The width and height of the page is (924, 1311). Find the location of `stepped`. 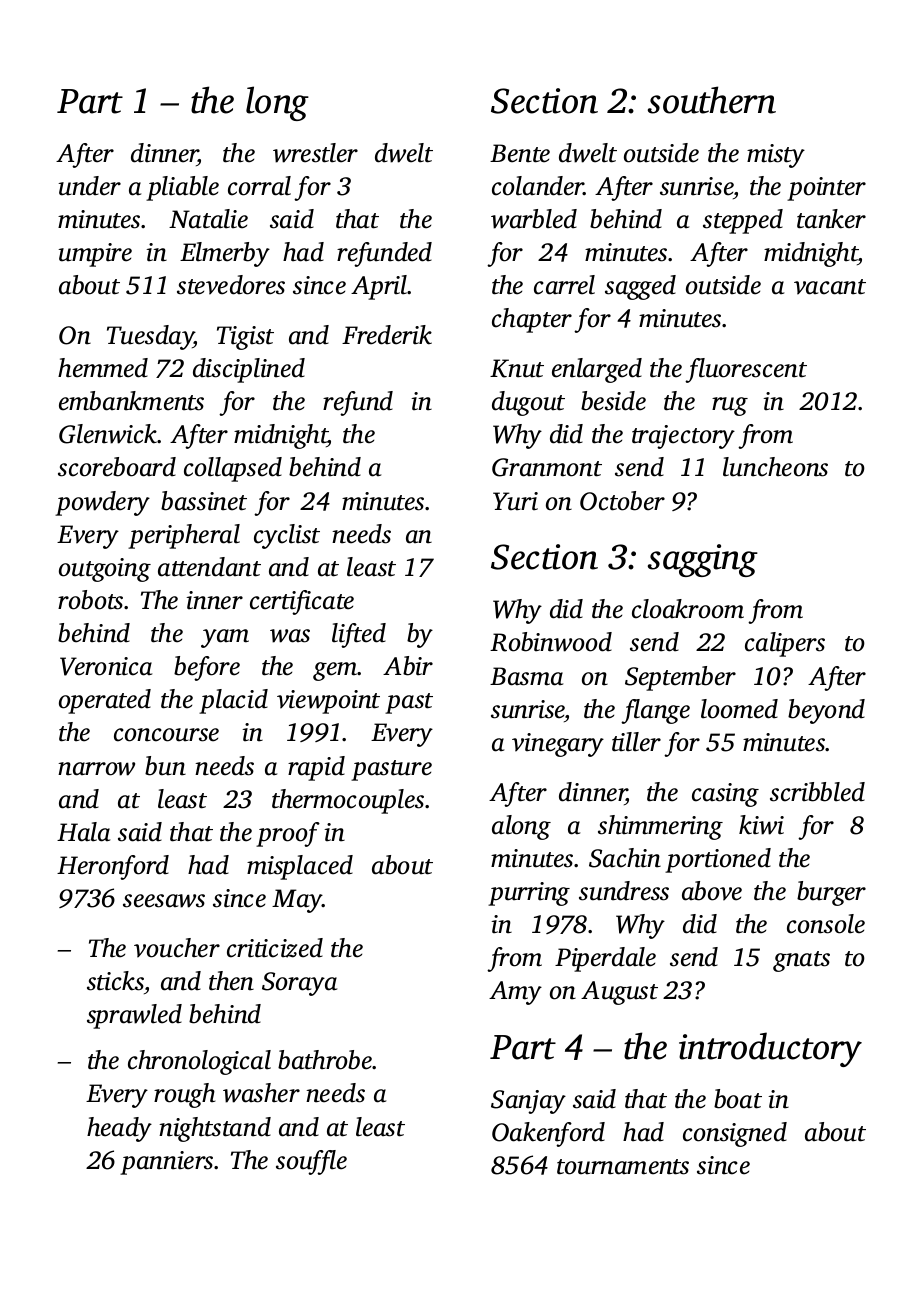

stepped is located at coordinates (743, 221).
